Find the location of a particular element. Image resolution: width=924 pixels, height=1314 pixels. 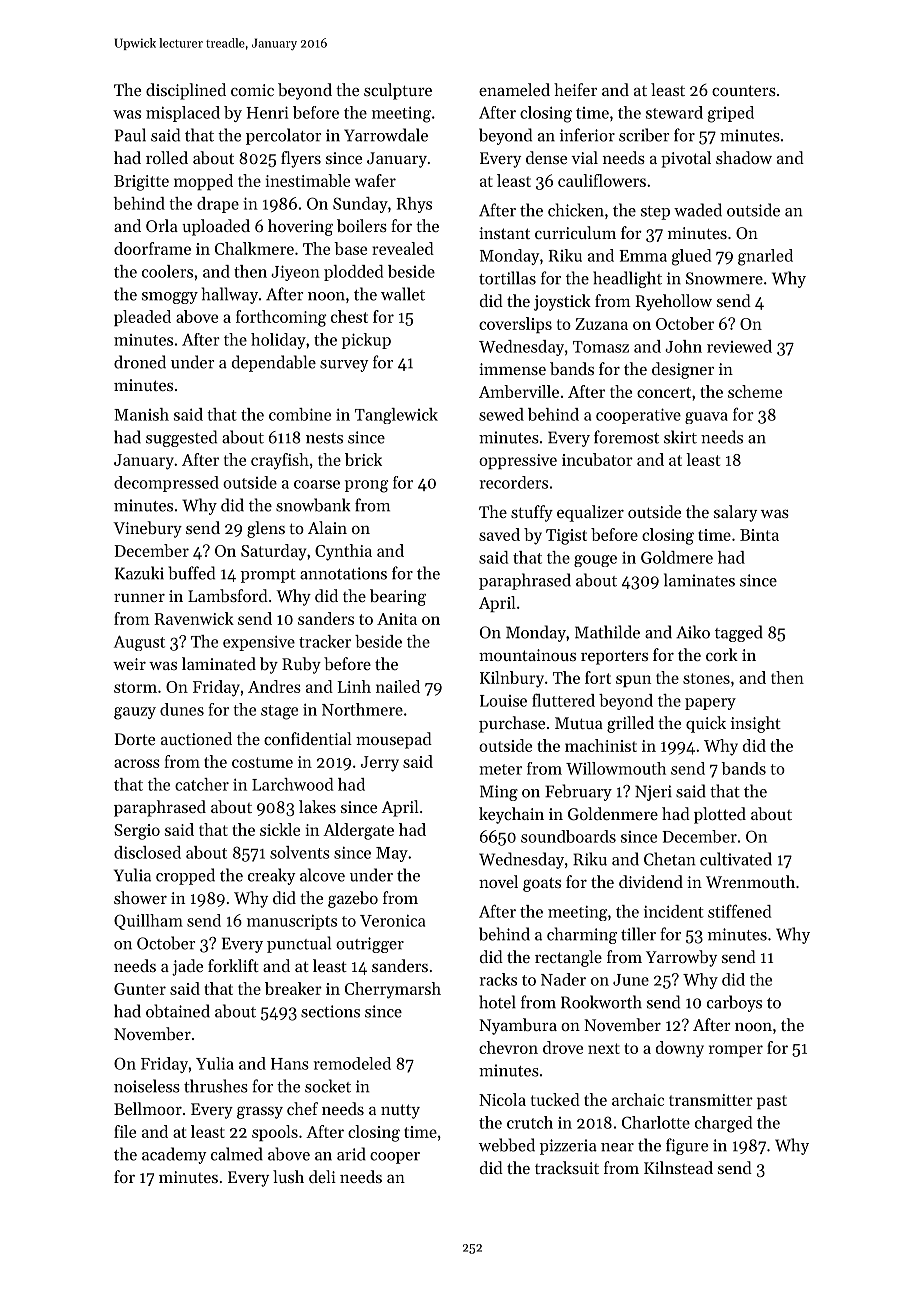

Hans is located at coordinates (290, 1064).
